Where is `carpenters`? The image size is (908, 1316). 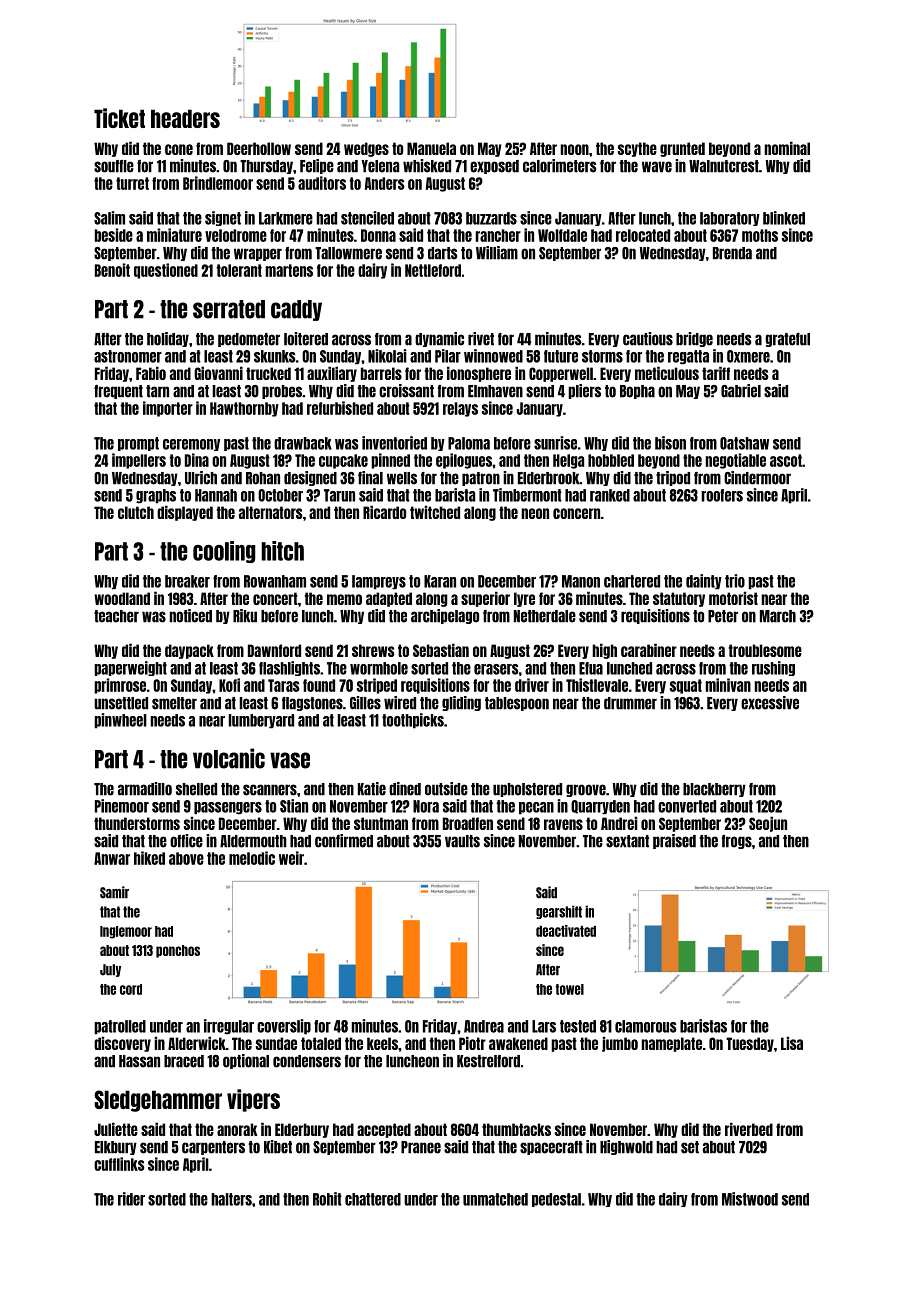 carpenters is located at coordinates (213, 1148).
